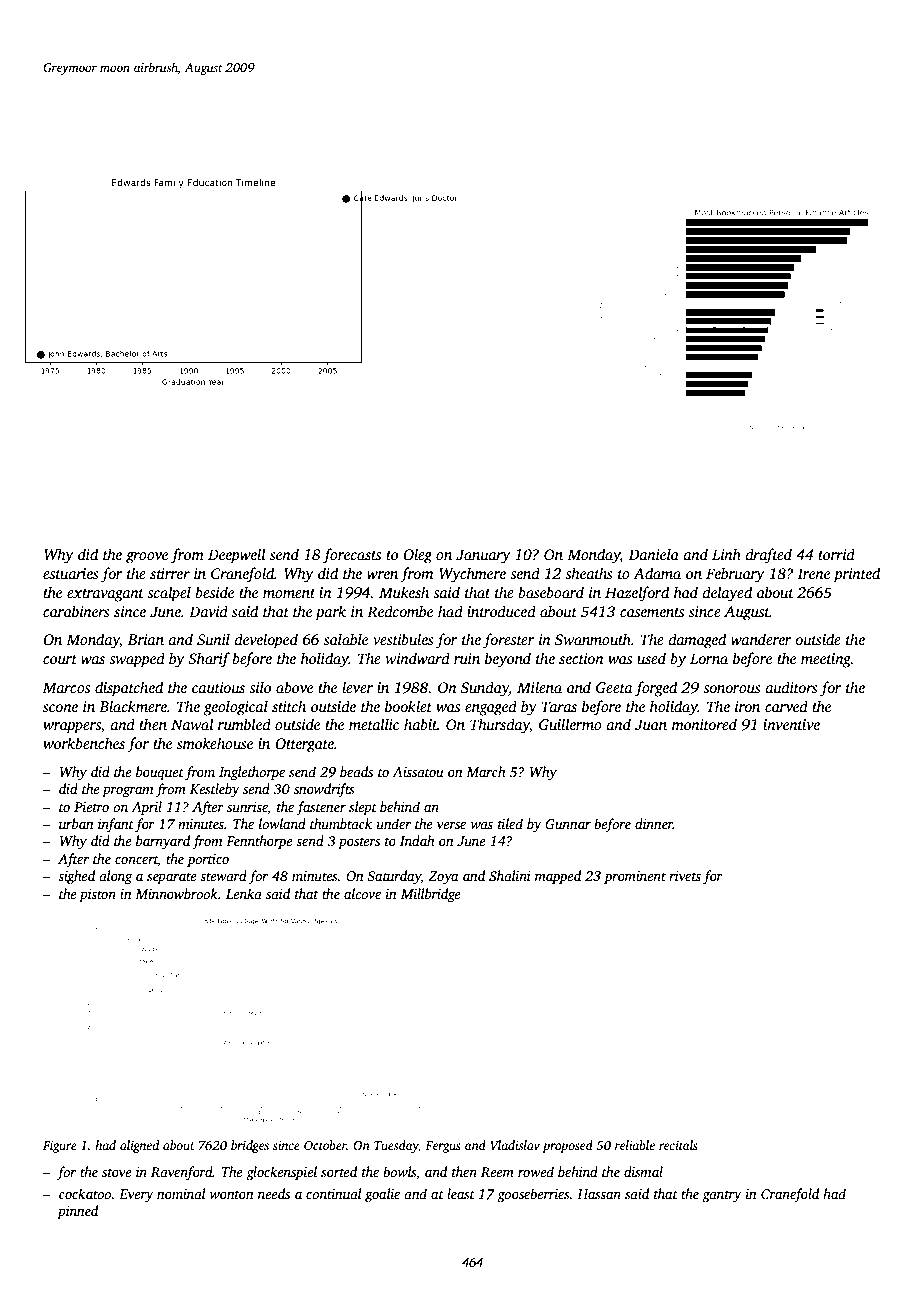  I want to click on forecasts, so click(352, 556).
